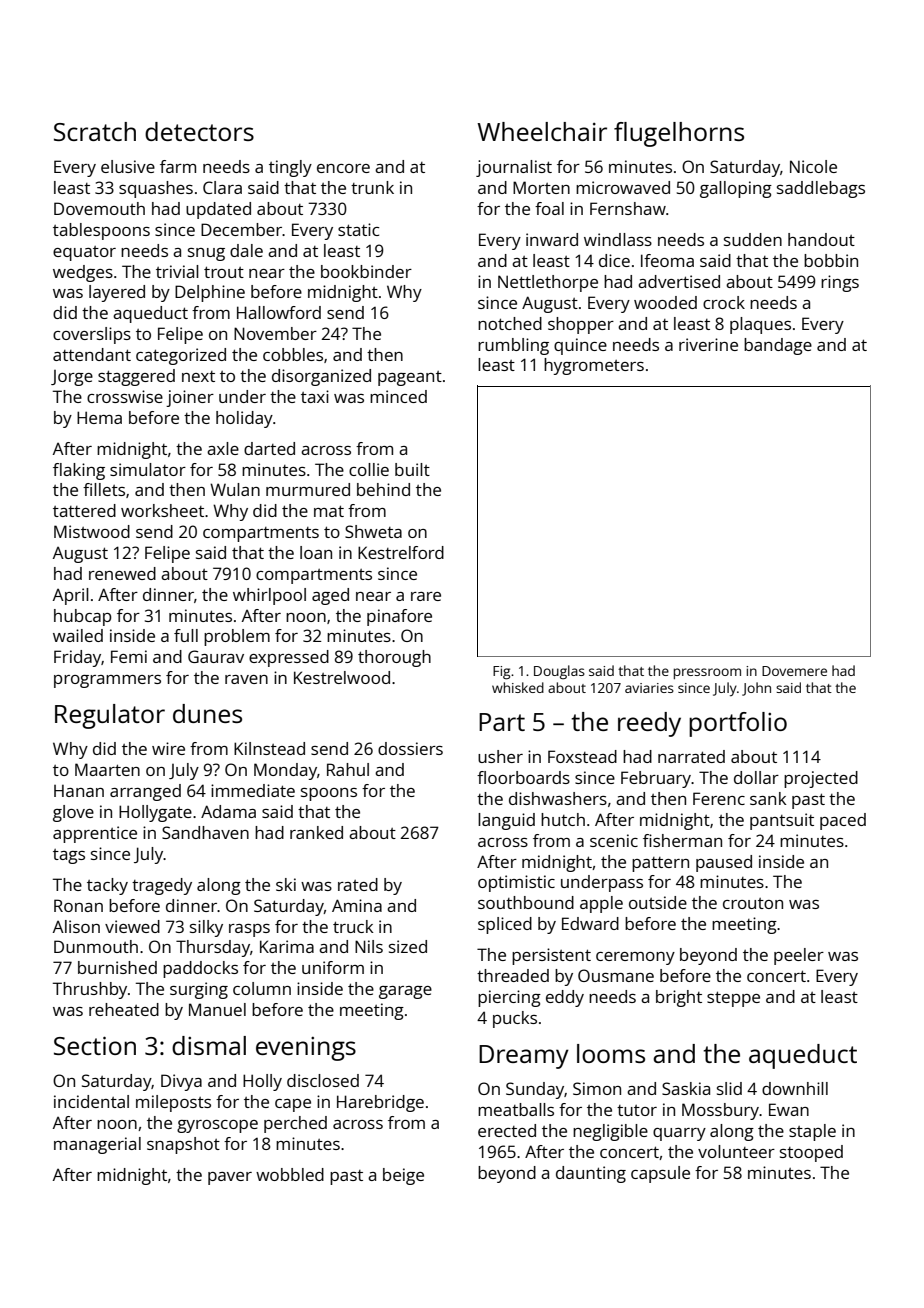 This screenshot has width=924, height=1308. I want to click on inward, so click(552, 239).
